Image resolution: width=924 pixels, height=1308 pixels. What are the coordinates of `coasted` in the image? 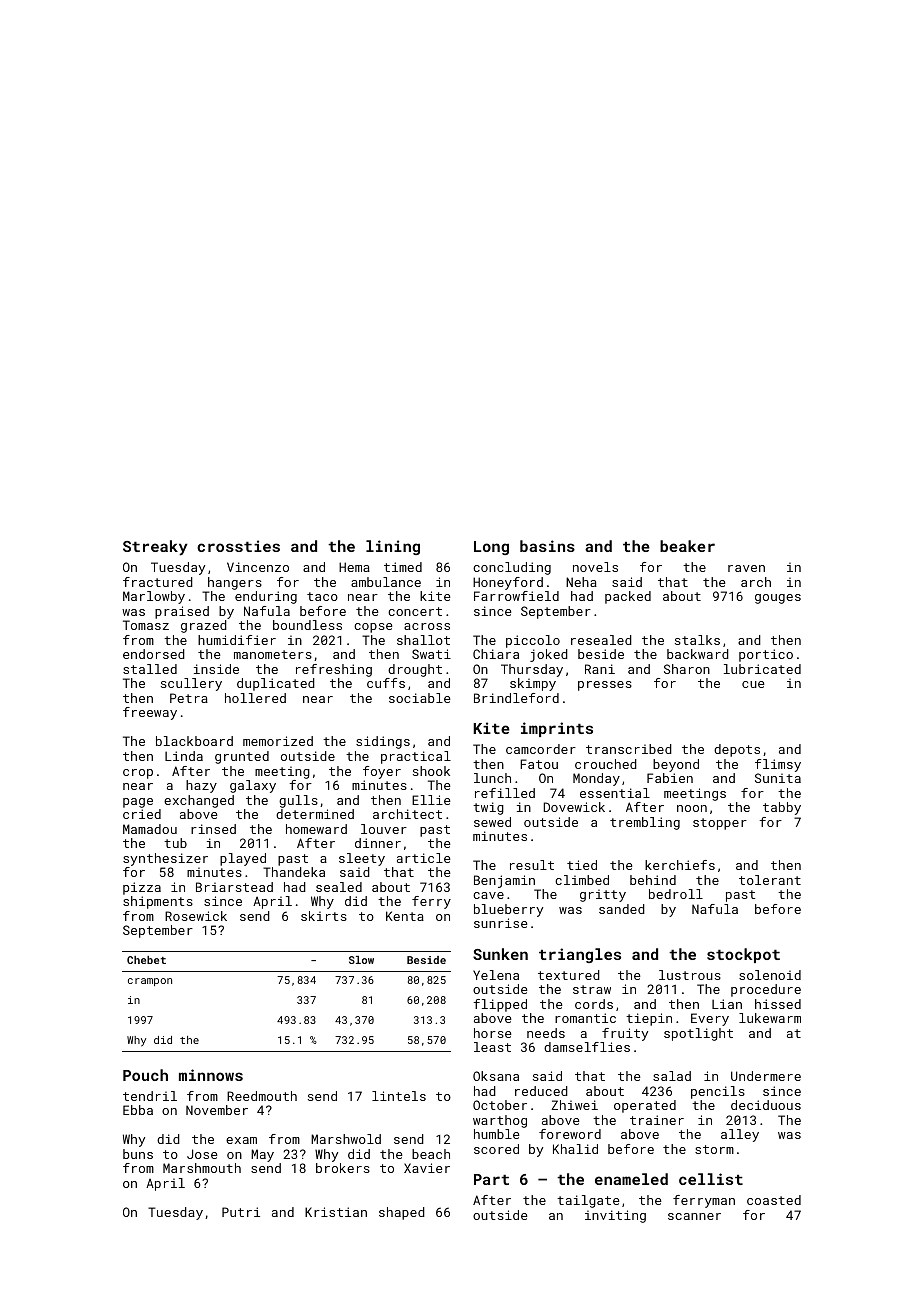 It's located at (774, 1200).
